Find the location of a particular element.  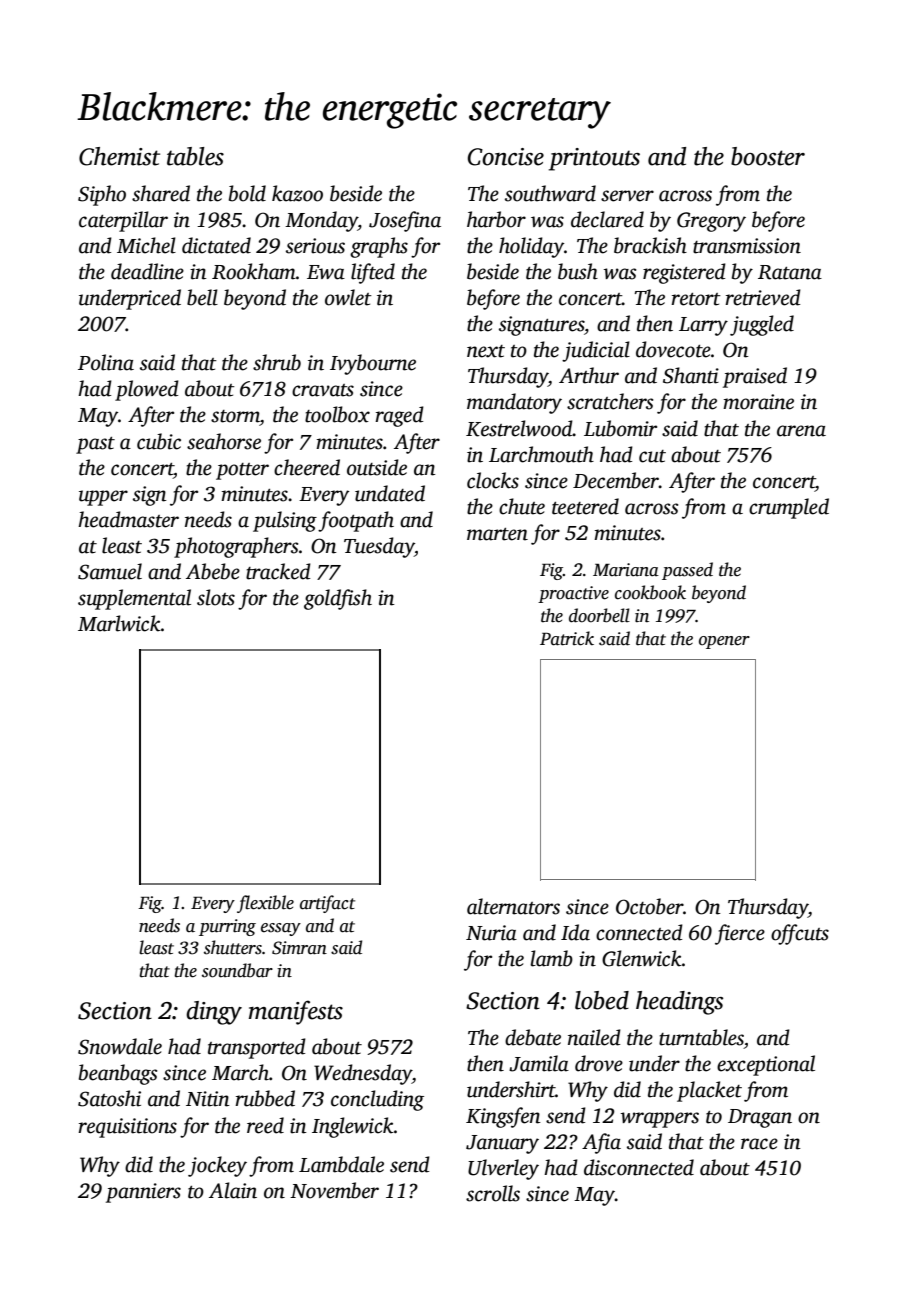

bold is located at coordinates (247, 193).
